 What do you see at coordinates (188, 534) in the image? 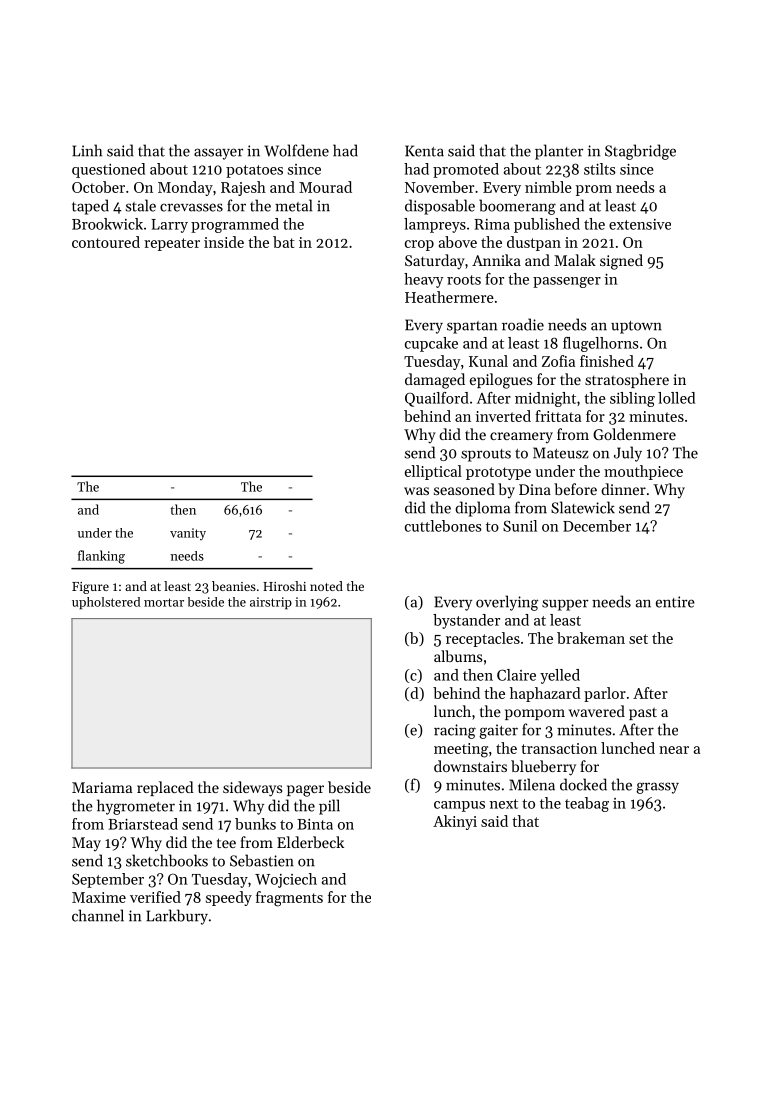
I see `vanity` at bounding box center [188, 534].
